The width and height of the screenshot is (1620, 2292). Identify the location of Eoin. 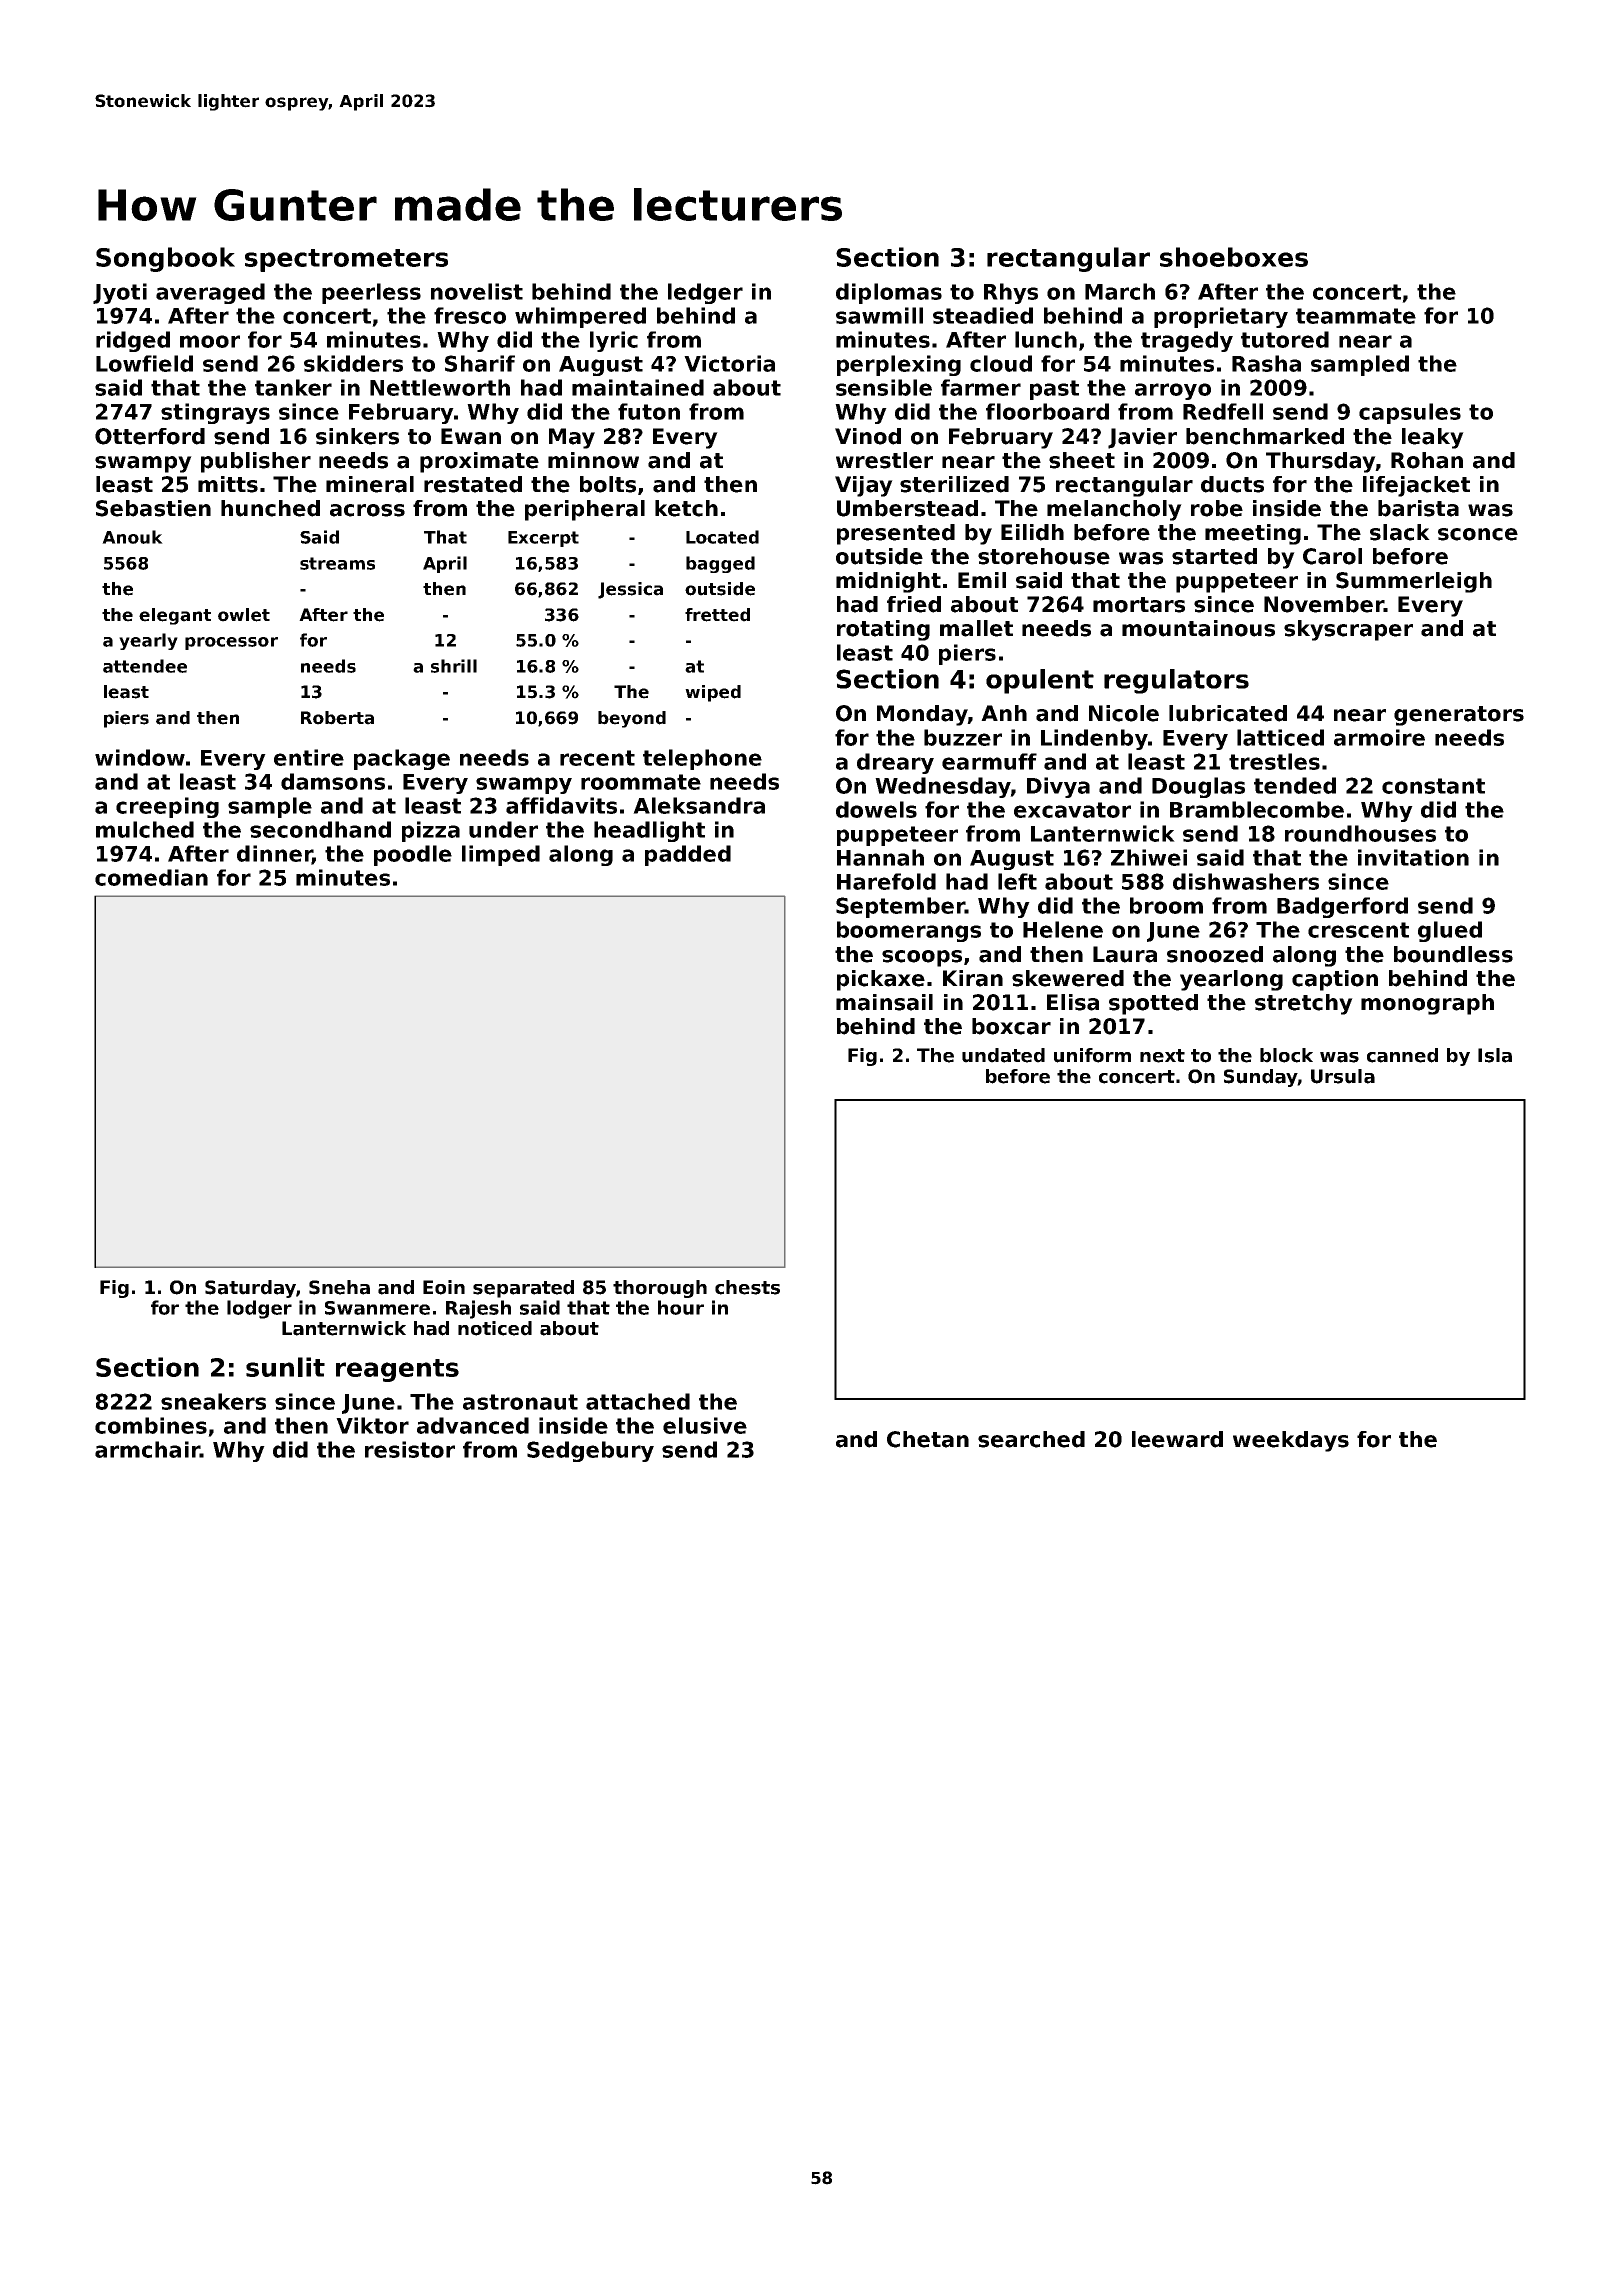
(444, 1287).
